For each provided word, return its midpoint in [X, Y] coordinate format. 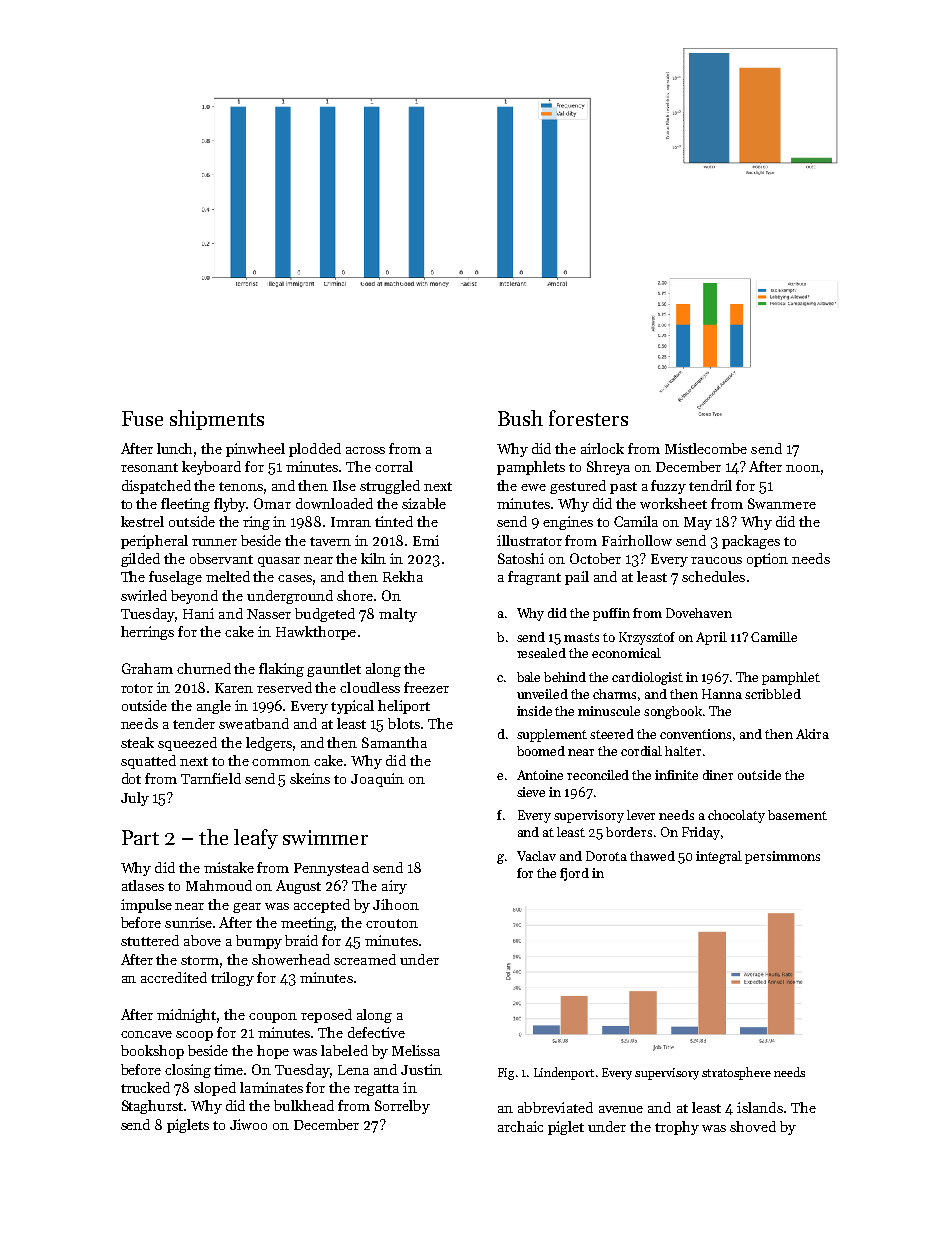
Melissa [416, 1050]
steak [137, 742]
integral [719, 857]
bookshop [152, 1052]
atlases [143, 885]
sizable [424, 503]
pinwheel [255, 450]
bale [528, 677]
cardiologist [647, 678]
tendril [710, 485]
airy [394, 887]
